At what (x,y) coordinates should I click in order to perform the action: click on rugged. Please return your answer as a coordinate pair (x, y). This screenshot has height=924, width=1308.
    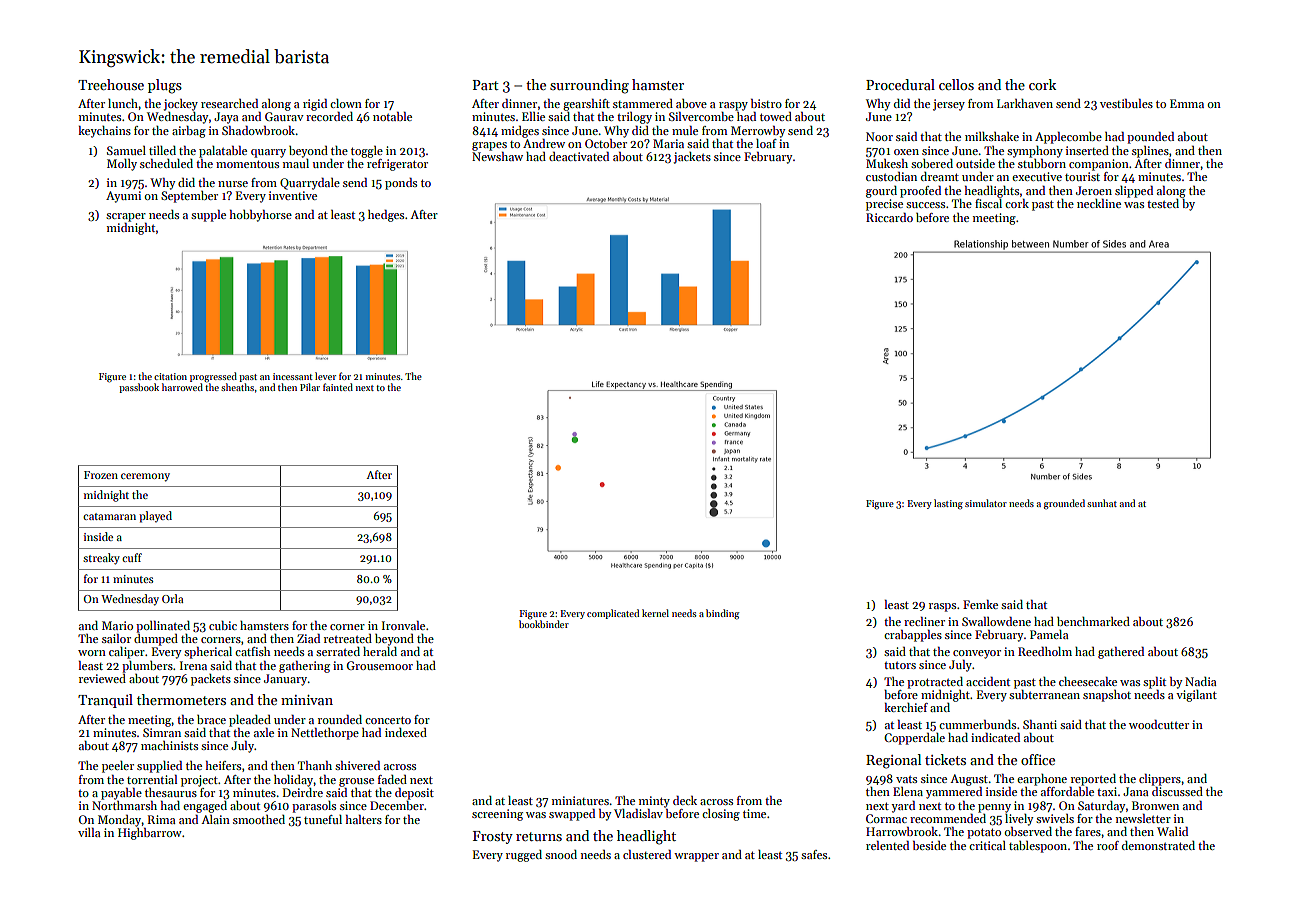
    Looking at the image, I should click on (524, 856).
